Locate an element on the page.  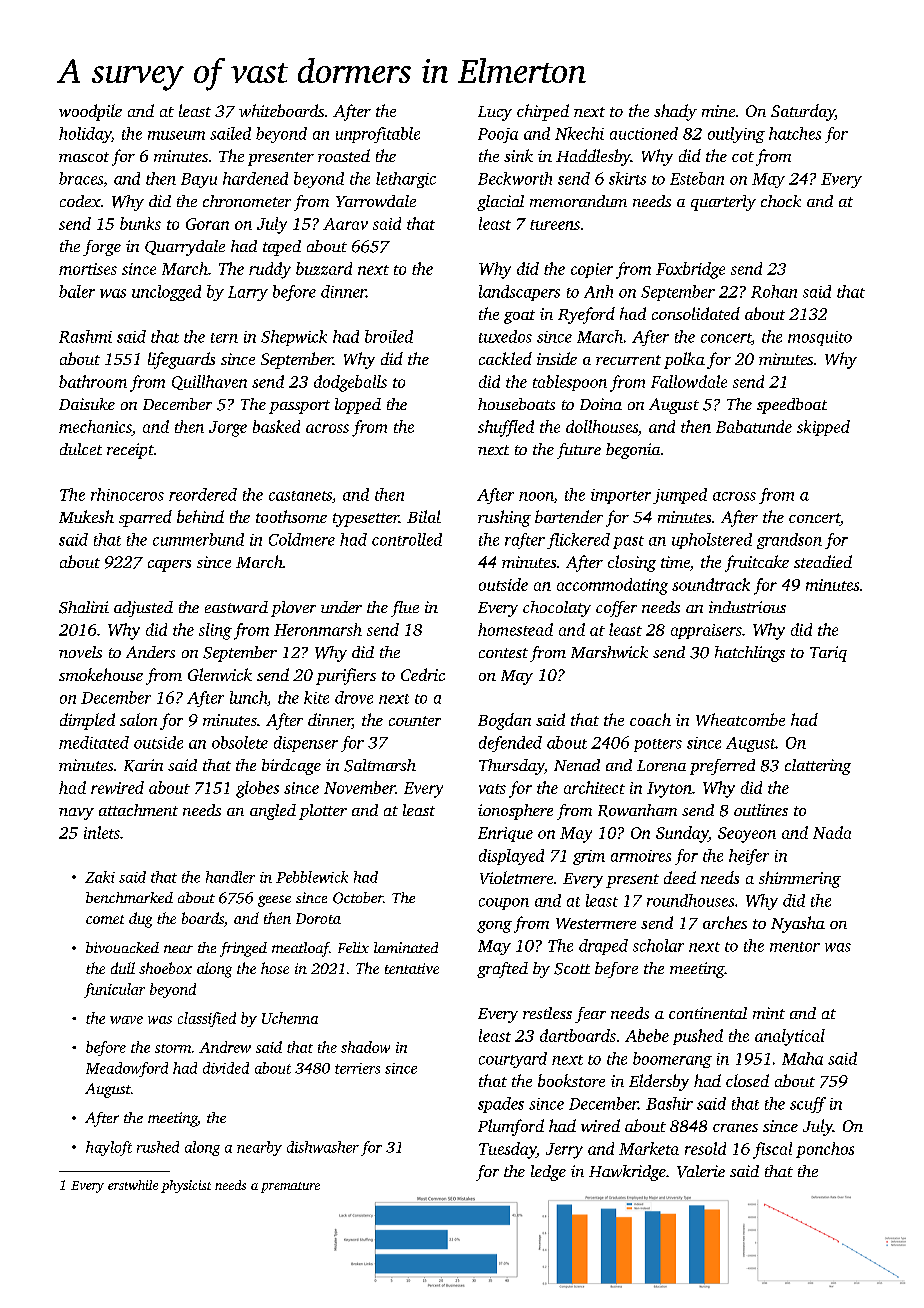
dulcet is located at coordinates (81, 449).
